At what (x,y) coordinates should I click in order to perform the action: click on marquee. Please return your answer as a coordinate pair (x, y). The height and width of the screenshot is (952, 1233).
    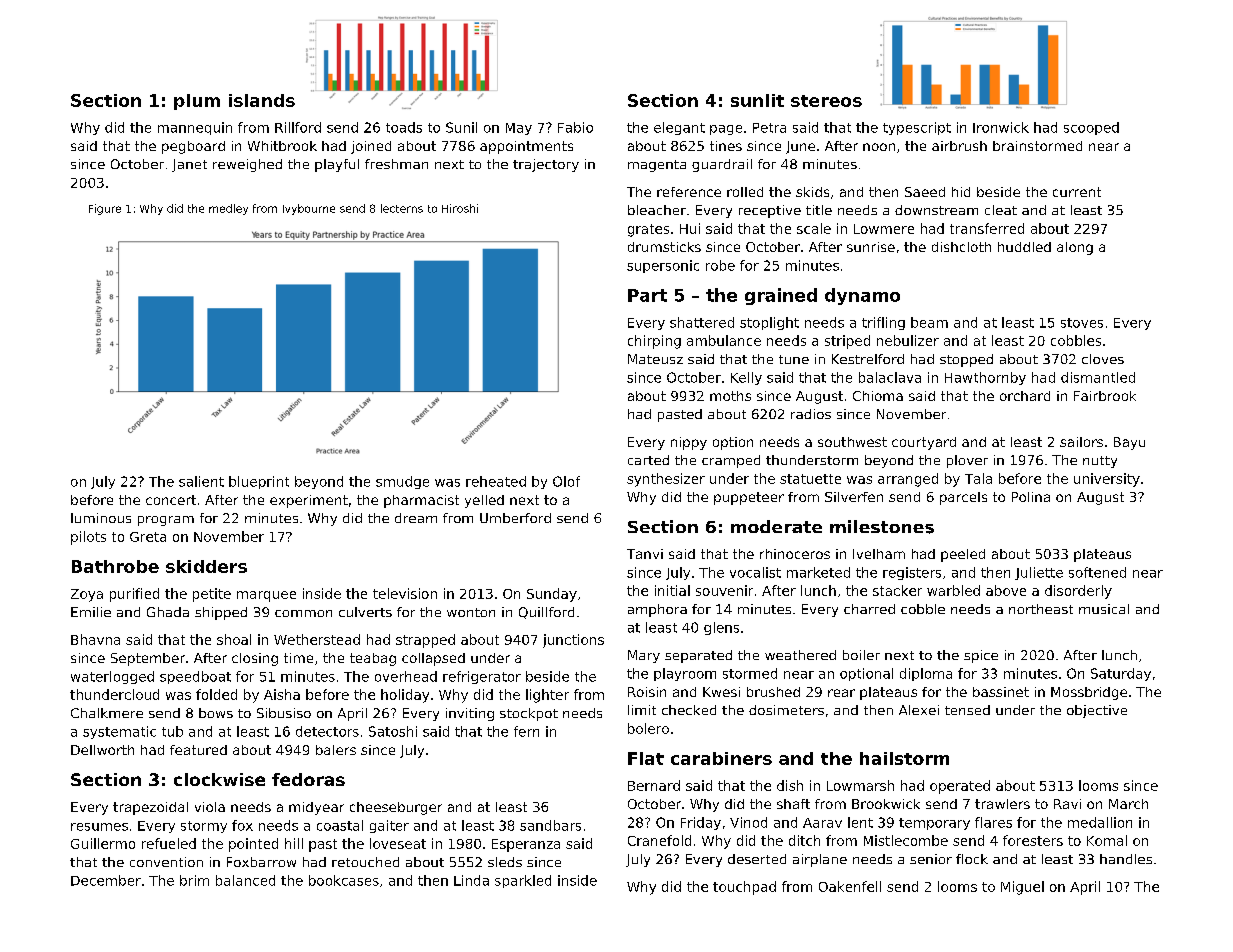
    Looking at the image, I should click on (266, 596).
